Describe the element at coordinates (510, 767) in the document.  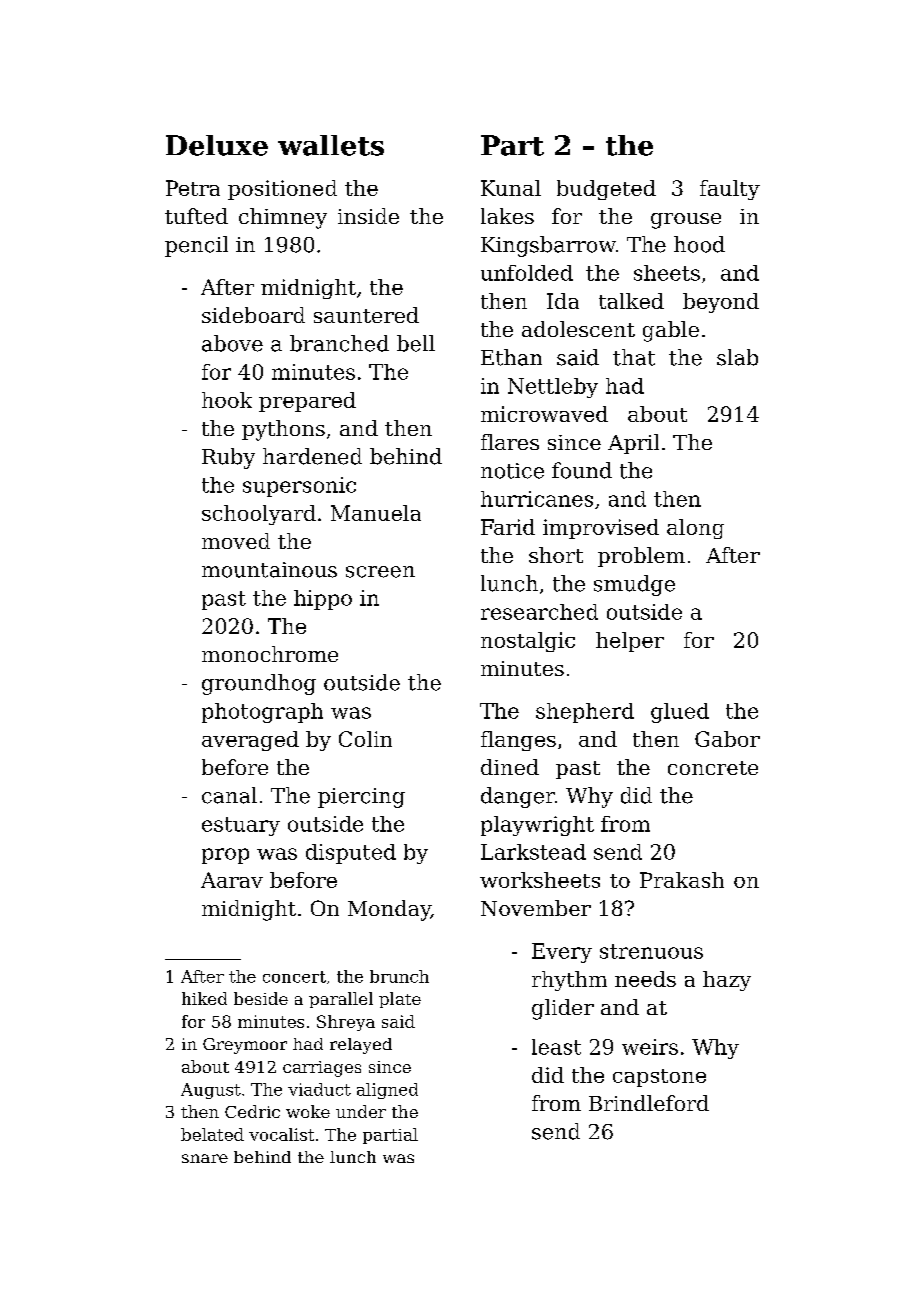
I see `dined` at that location.
